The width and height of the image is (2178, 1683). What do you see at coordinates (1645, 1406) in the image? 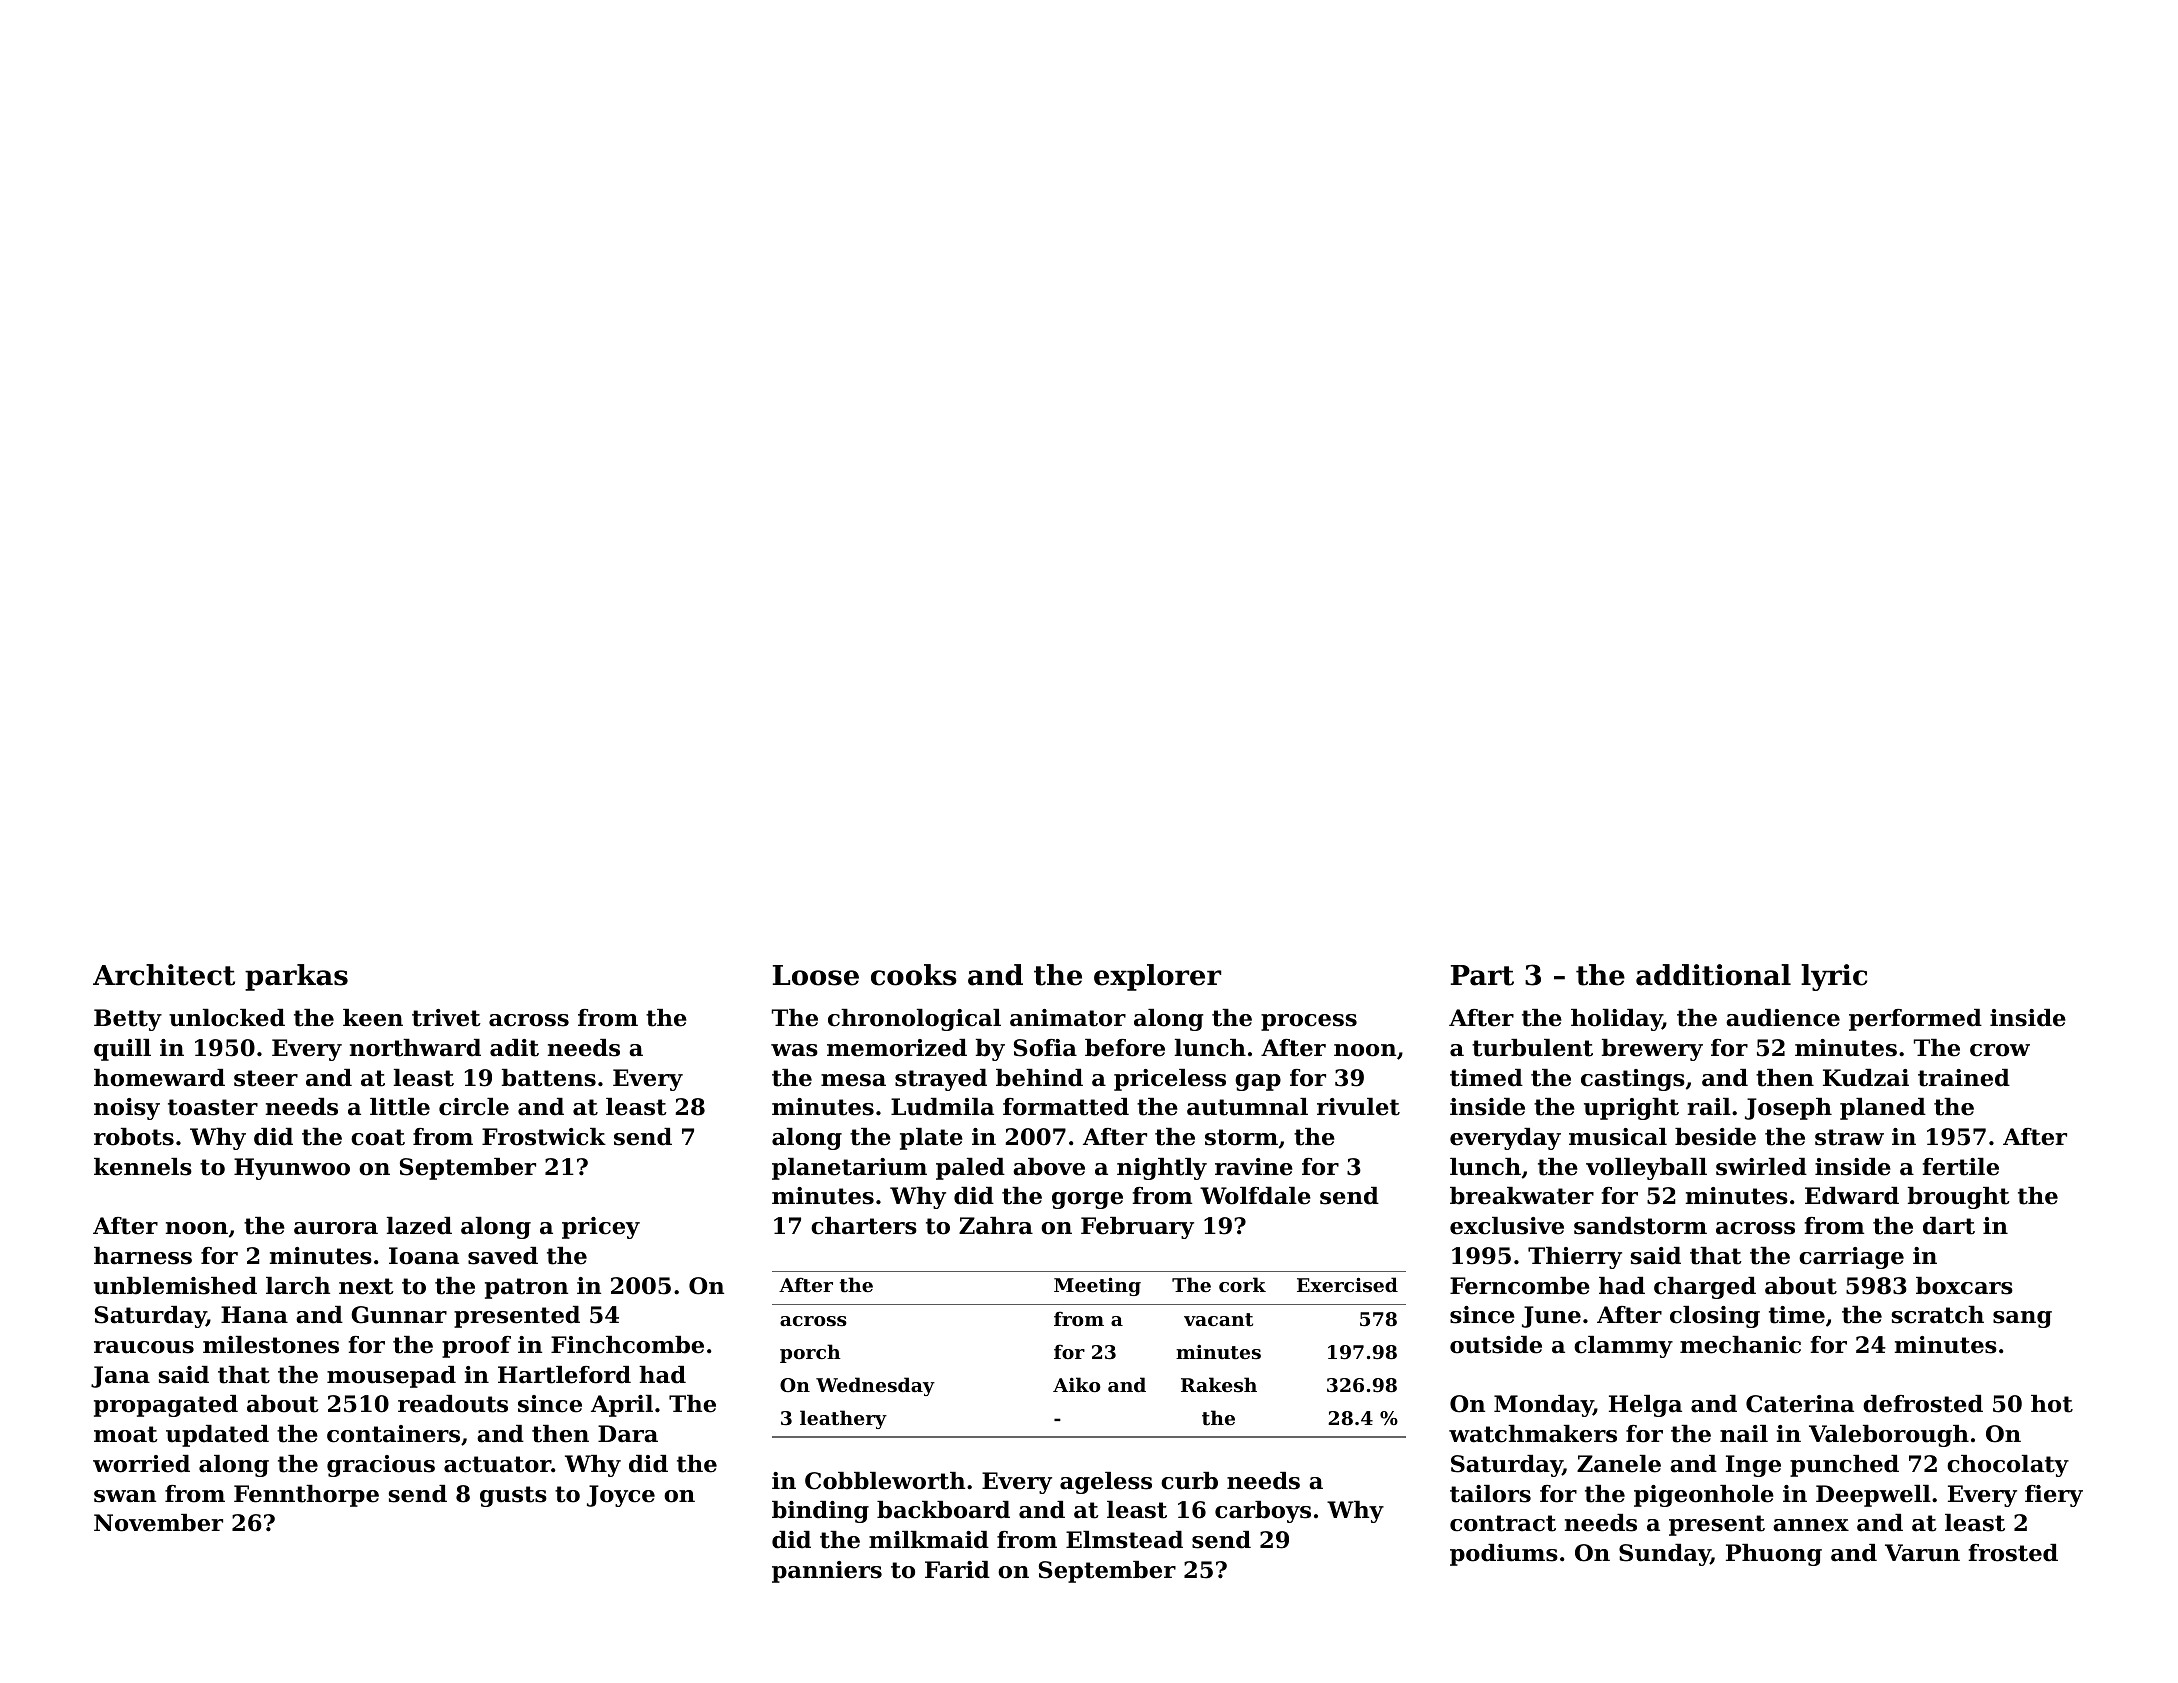
I see `Helga` at bounding box center [1645, 1406].
